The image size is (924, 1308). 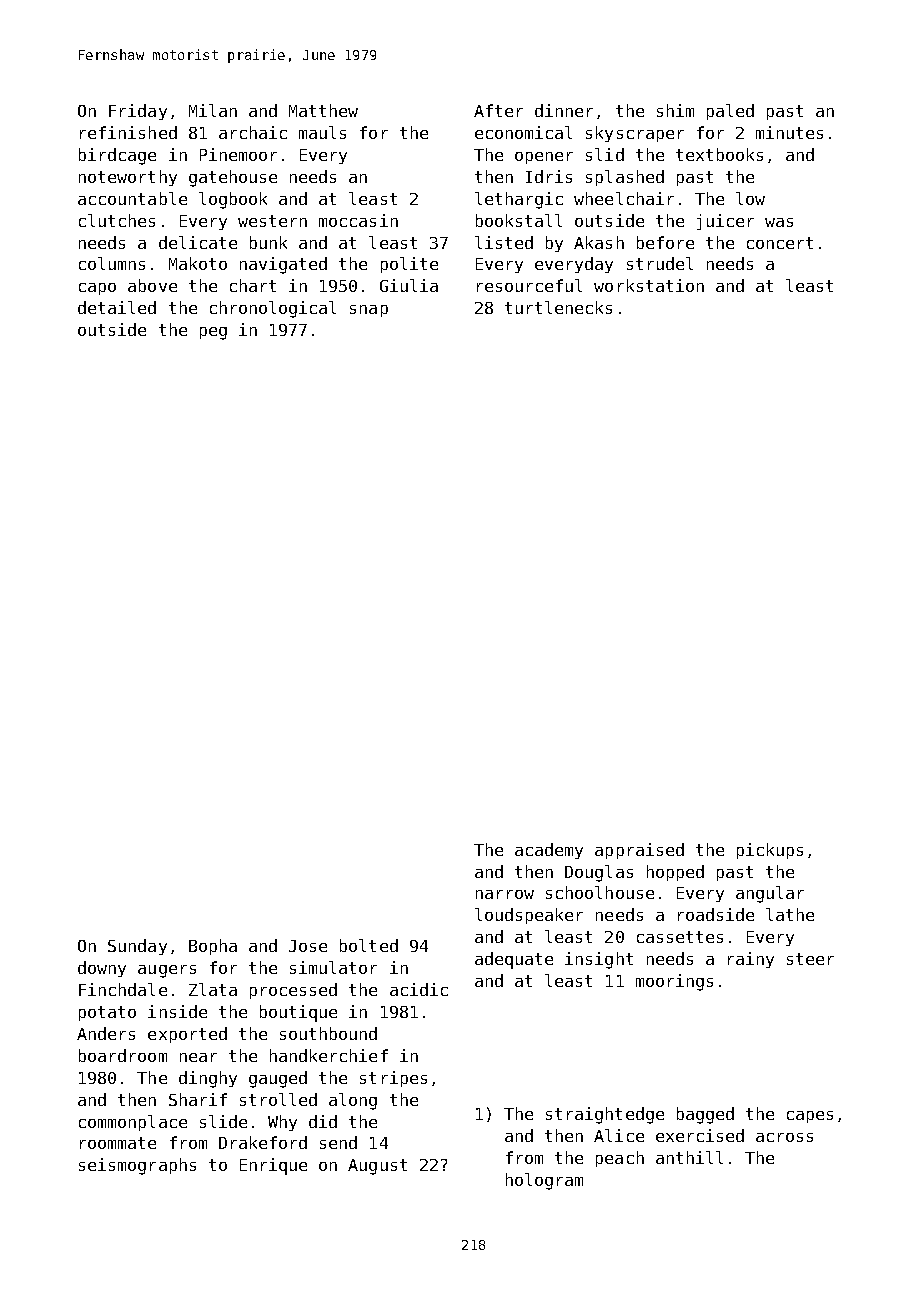 What do you see at coordinates (780, 243) in the screenshot?
I see `concert` at bounding box center [780, 243].
